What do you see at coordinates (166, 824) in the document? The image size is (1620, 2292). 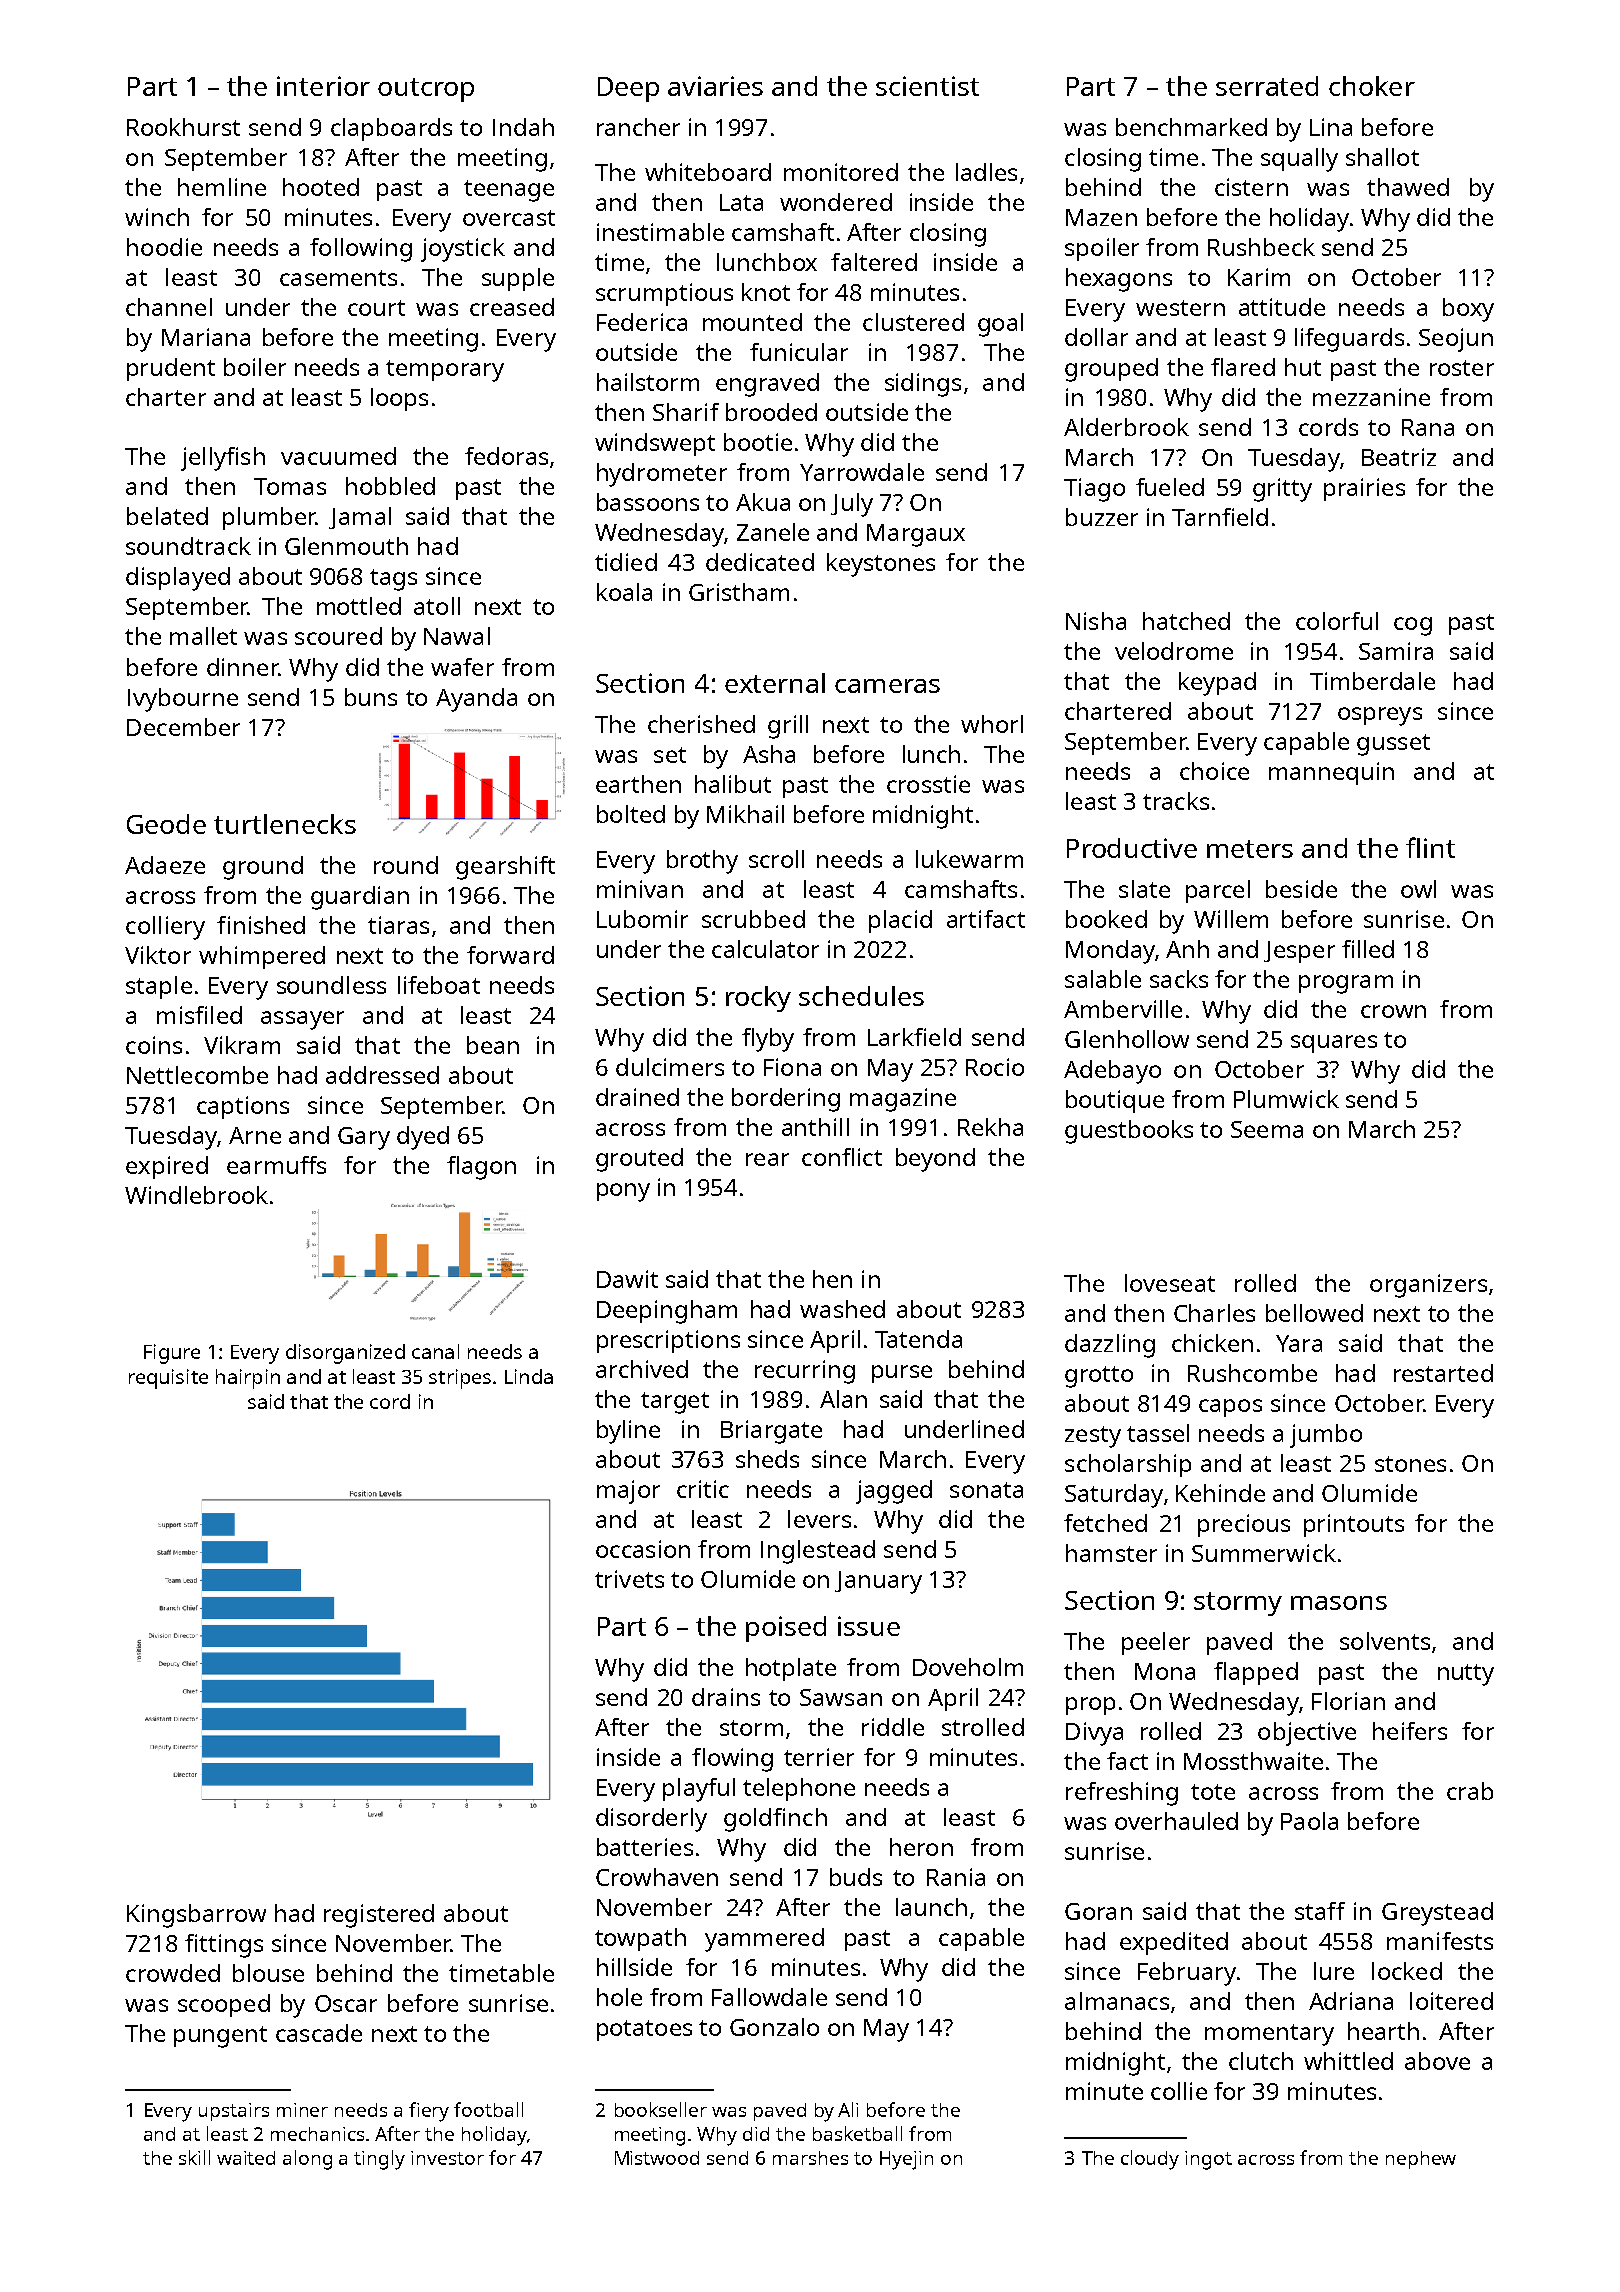 I see `Geode` at bounding box center [166, 824].
